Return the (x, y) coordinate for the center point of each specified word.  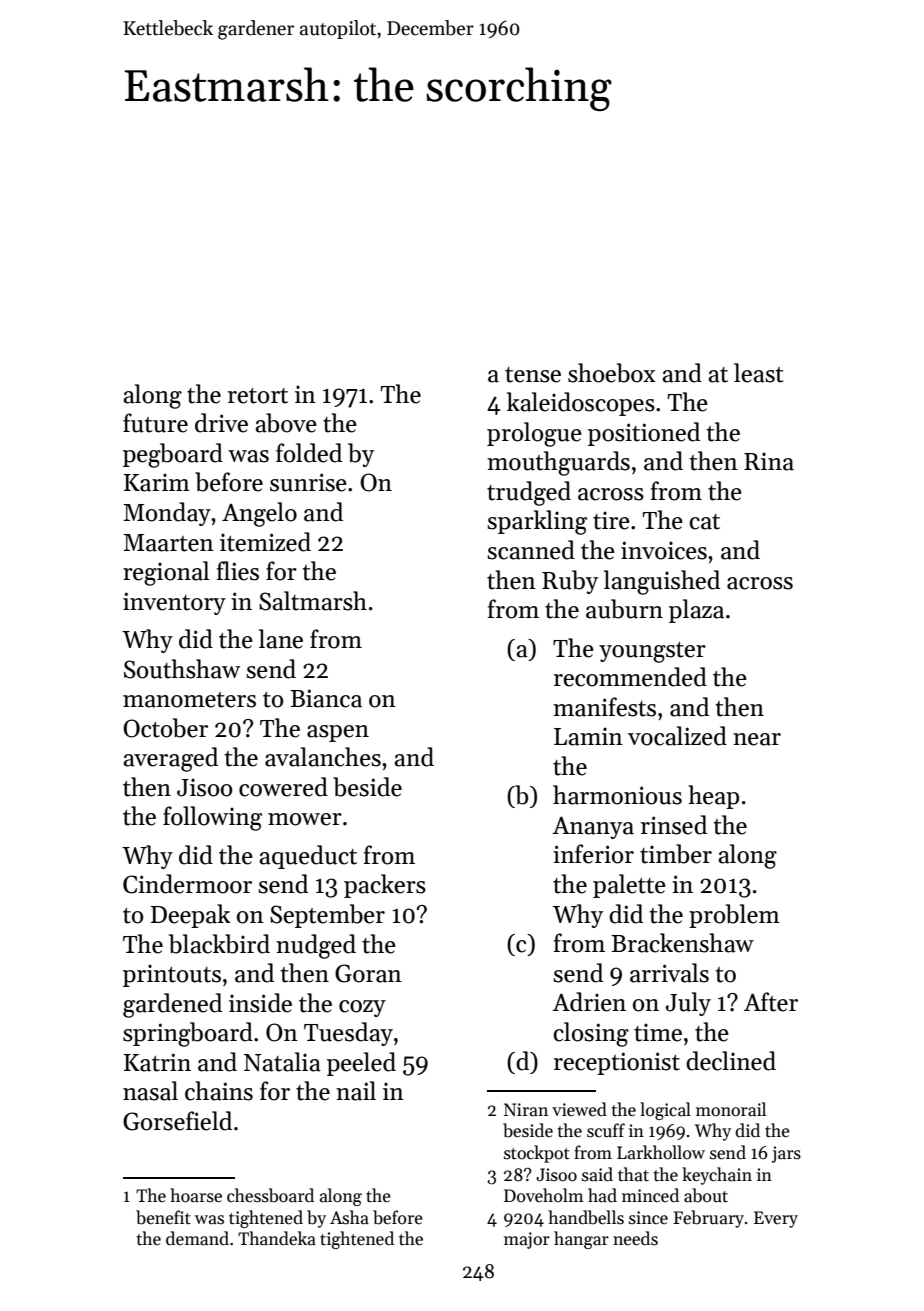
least (759, 373)
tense (533, 375)
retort (258, 396)
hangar (581, 1240)
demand (197, 1238)
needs (635, 1238)
